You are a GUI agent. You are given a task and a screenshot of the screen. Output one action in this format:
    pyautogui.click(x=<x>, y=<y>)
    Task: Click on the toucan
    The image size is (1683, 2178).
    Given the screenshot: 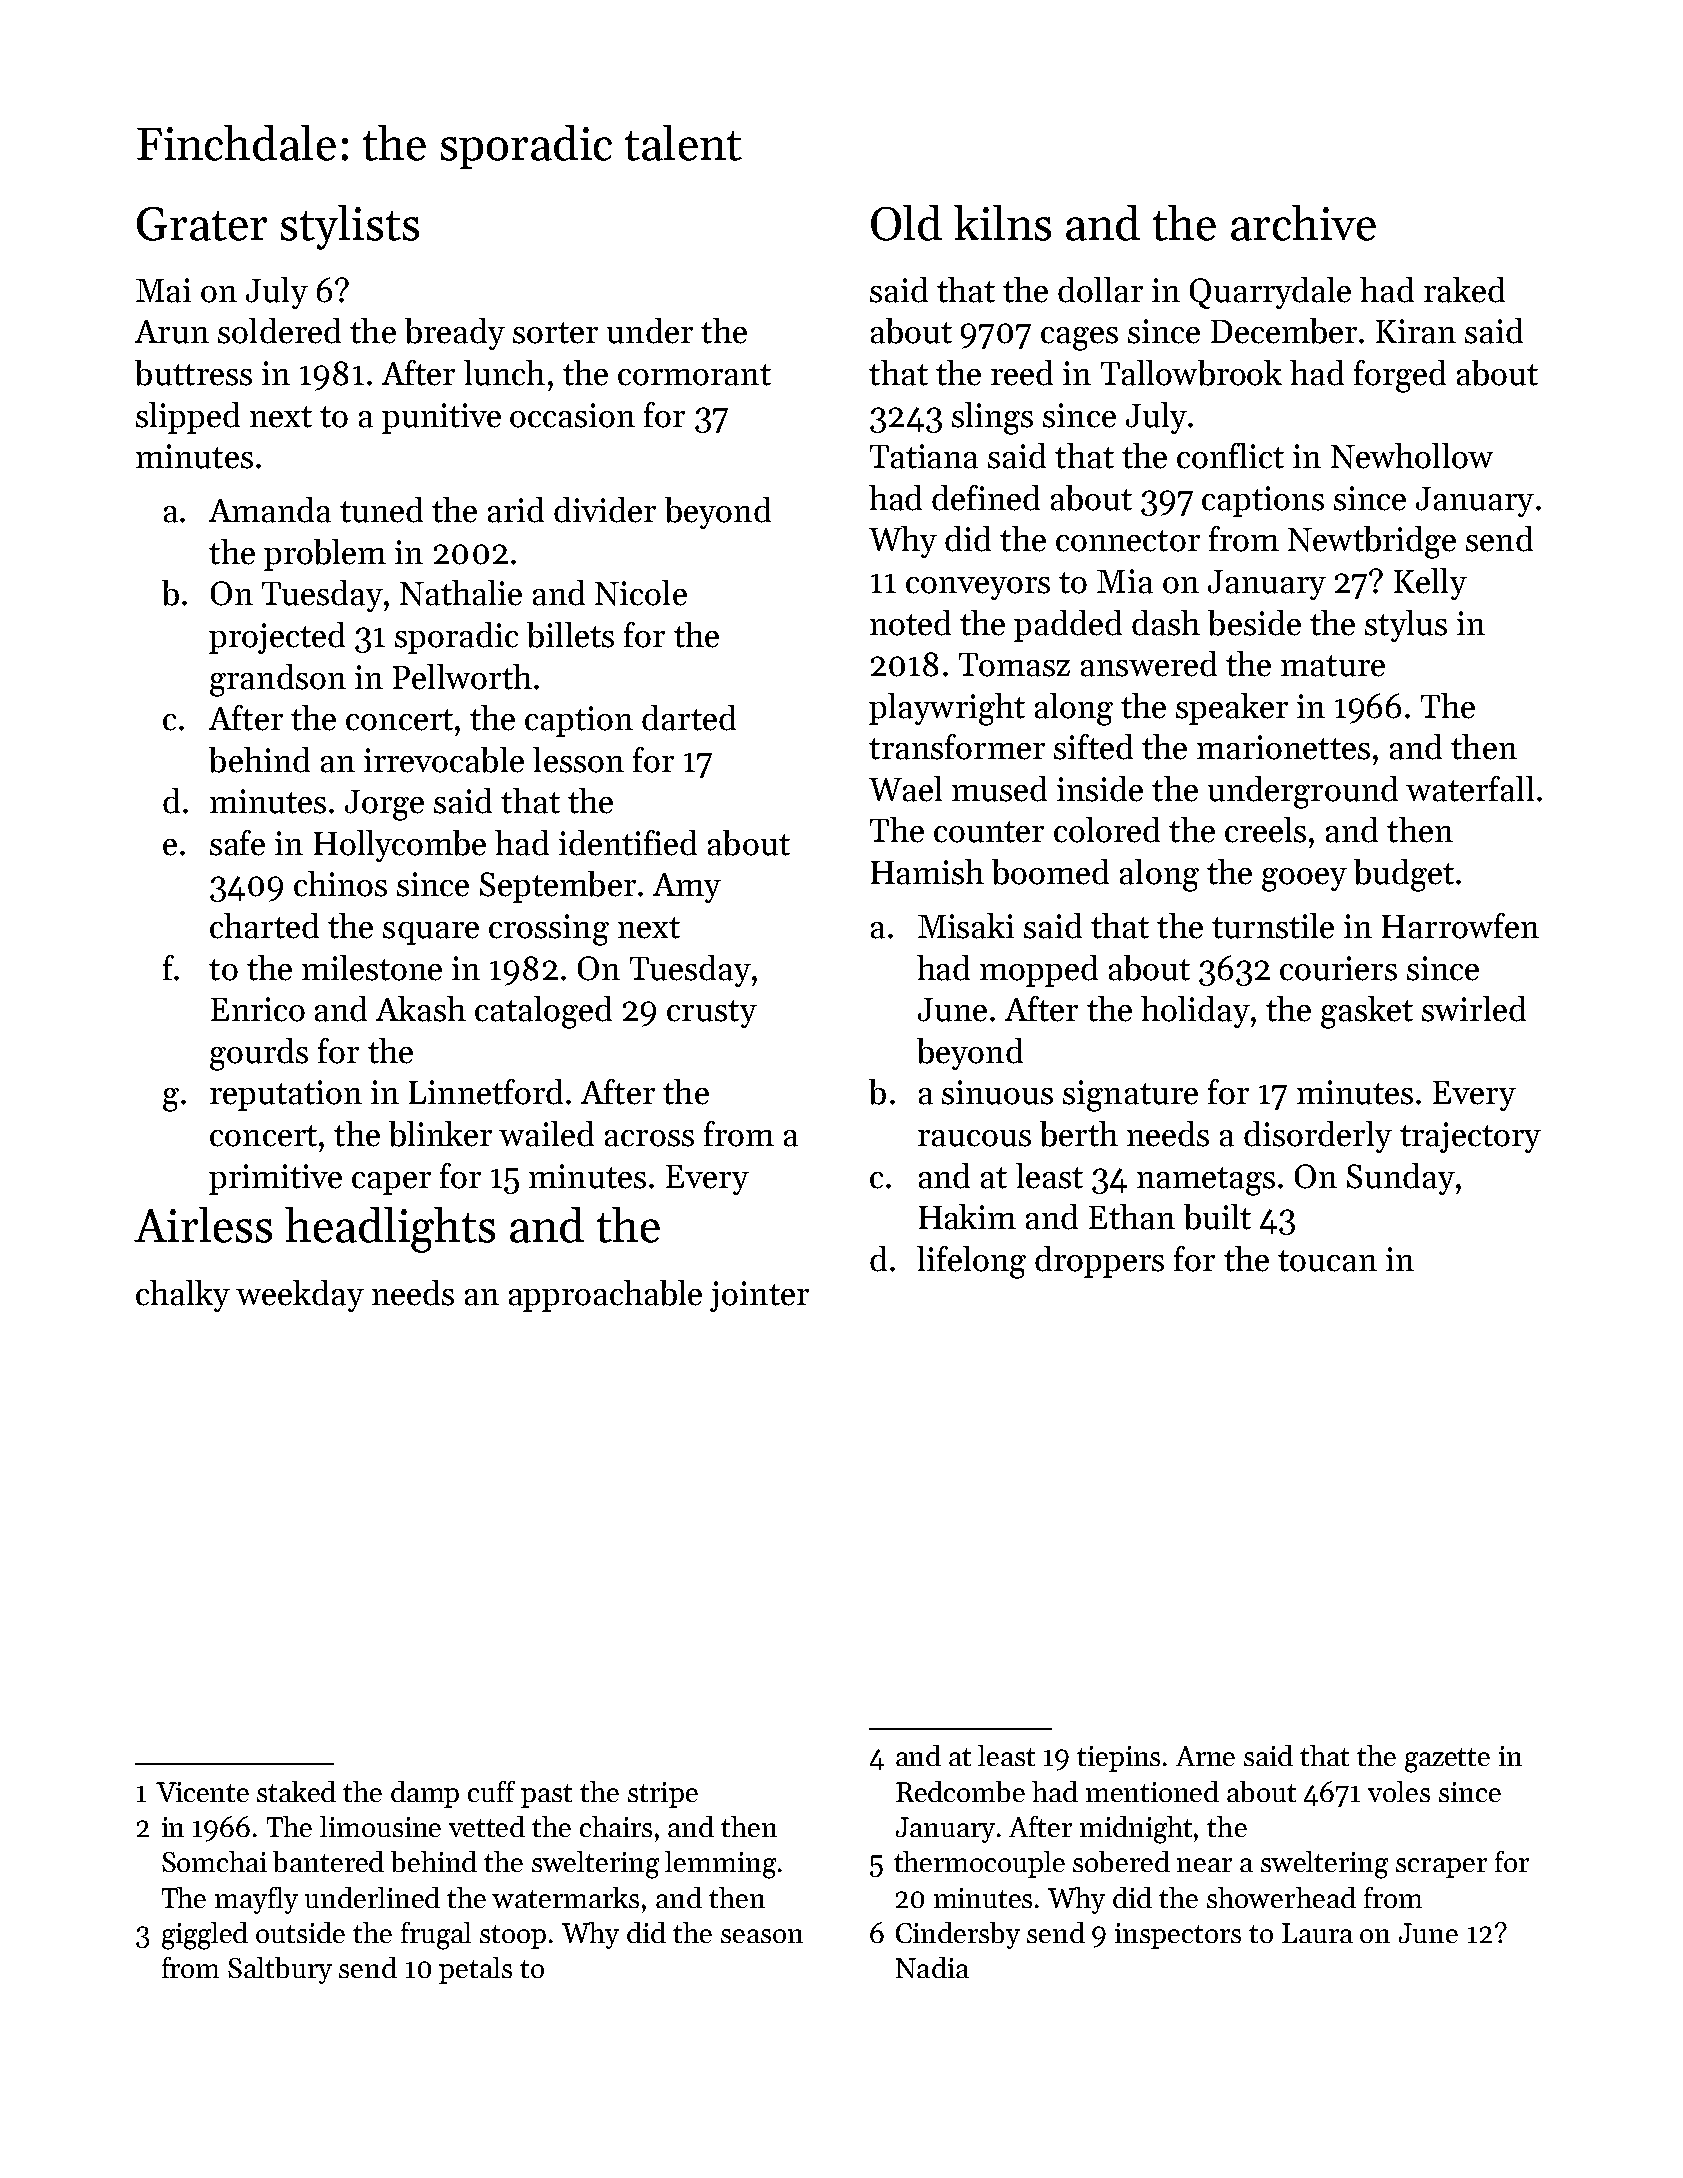 What is the action you would take?
    pyautogui.click(x=1327, y=1261)
